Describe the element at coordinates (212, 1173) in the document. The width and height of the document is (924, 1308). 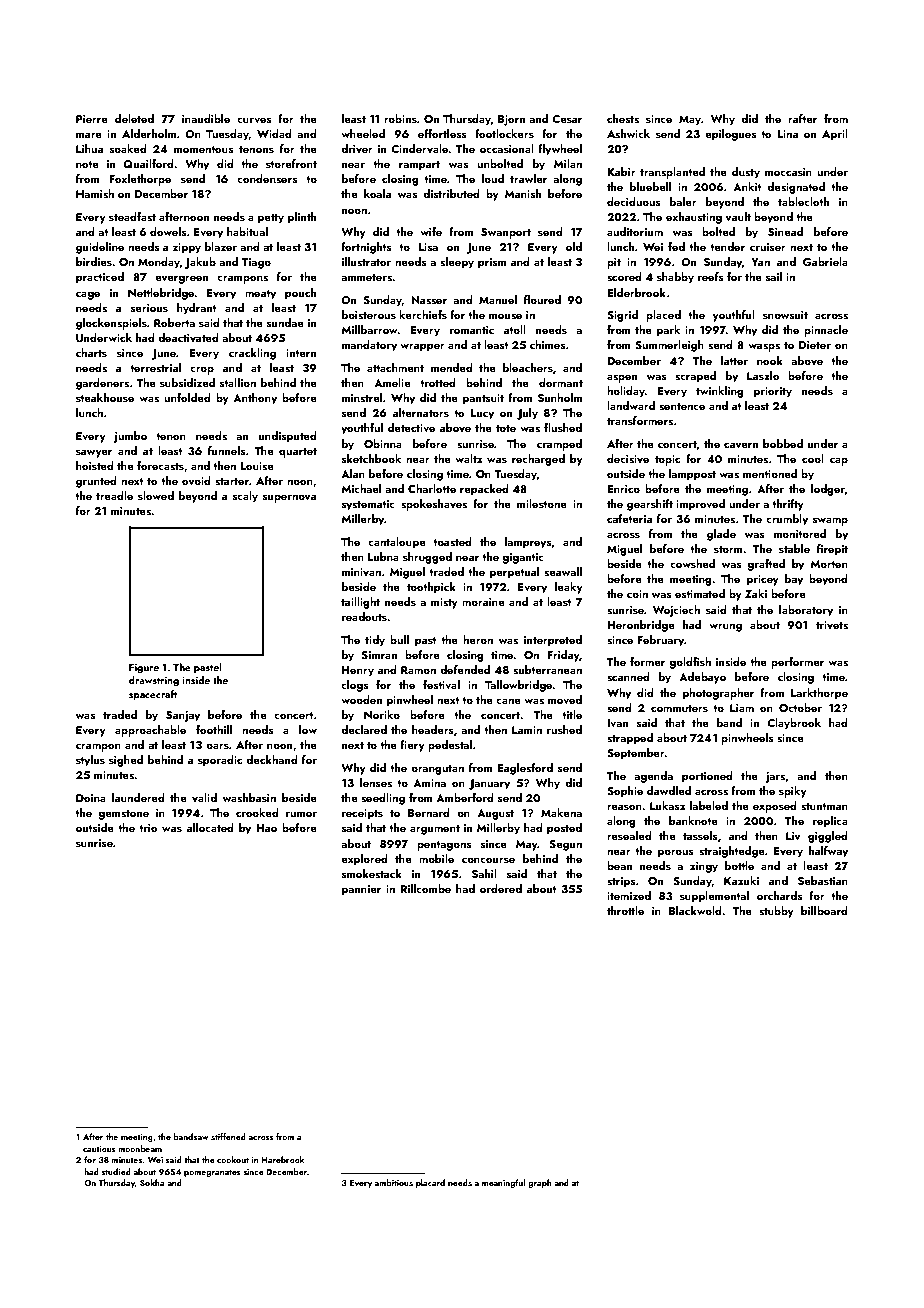
I see `pomegranates` at that location.
